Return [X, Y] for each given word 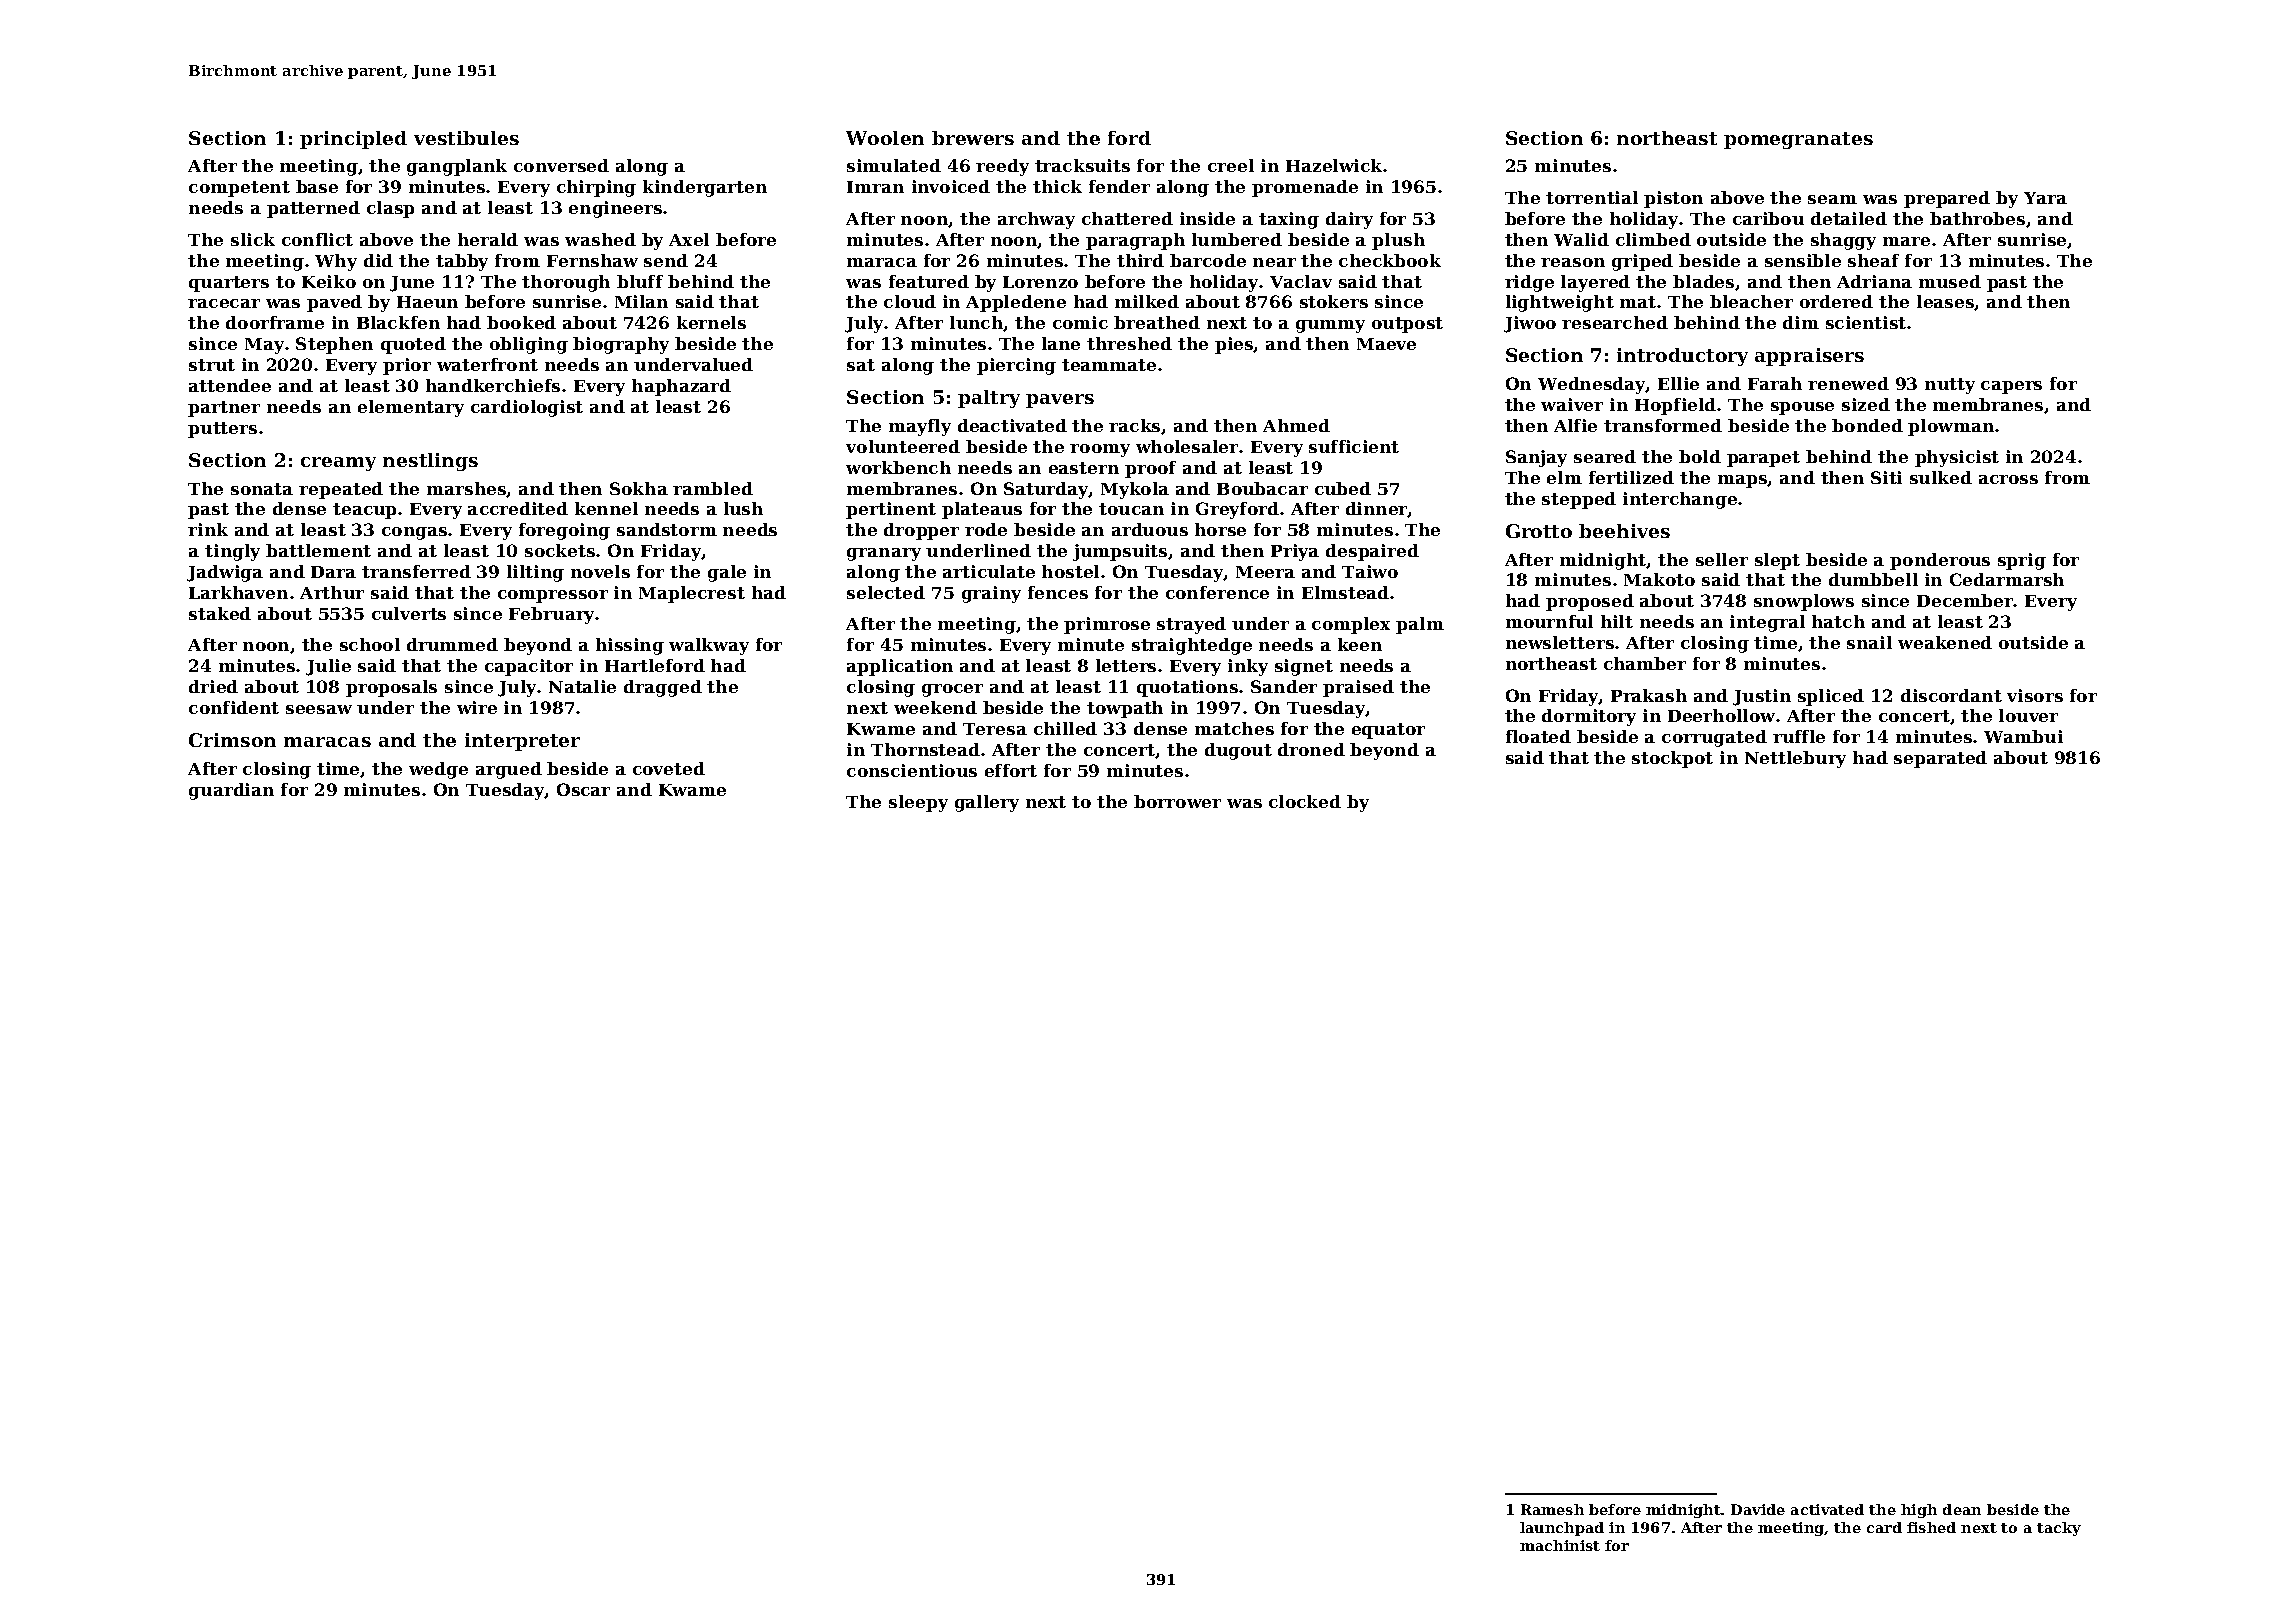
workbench [898, 467]
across [2008, 479]
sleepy [918, 803]
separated [1940, 759]
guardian [231, 791]
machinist [1560, 1545]
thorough [566, 283]
